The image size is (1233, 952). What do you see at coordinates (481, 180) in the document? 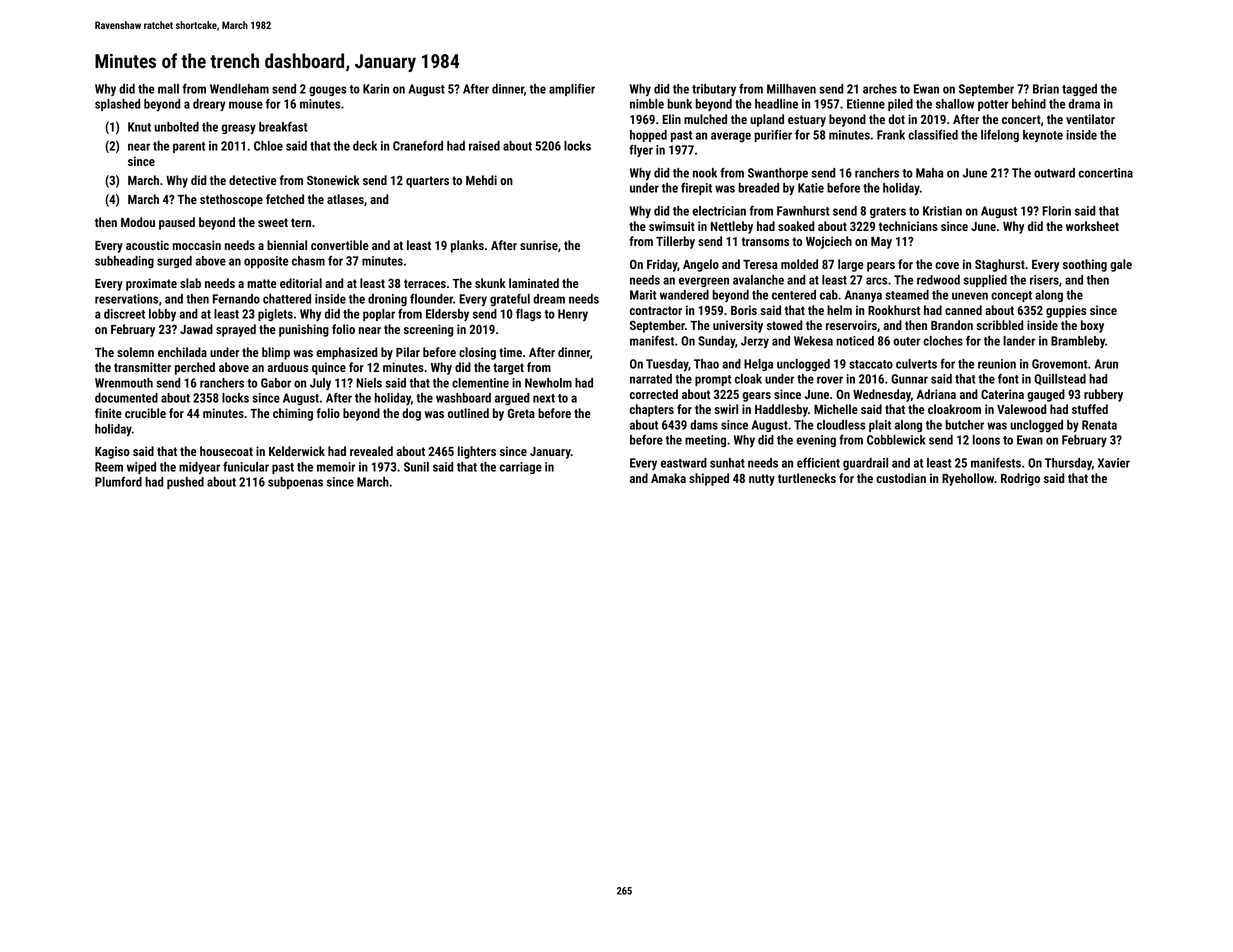
I see `Mehdi` at bounding box center [481, 180].
